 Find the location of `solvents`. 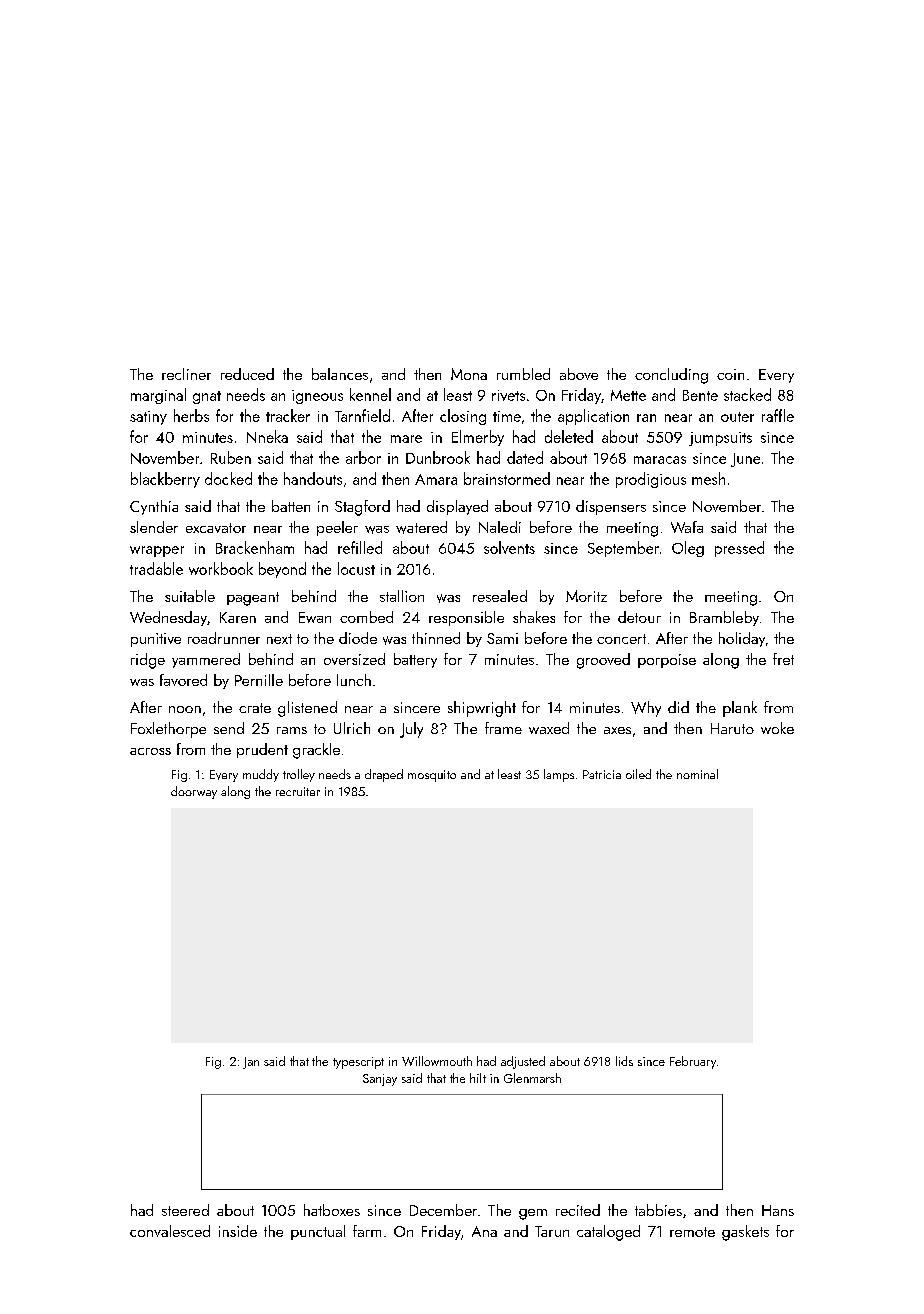

solvents is located at coordinates (509, 547).
